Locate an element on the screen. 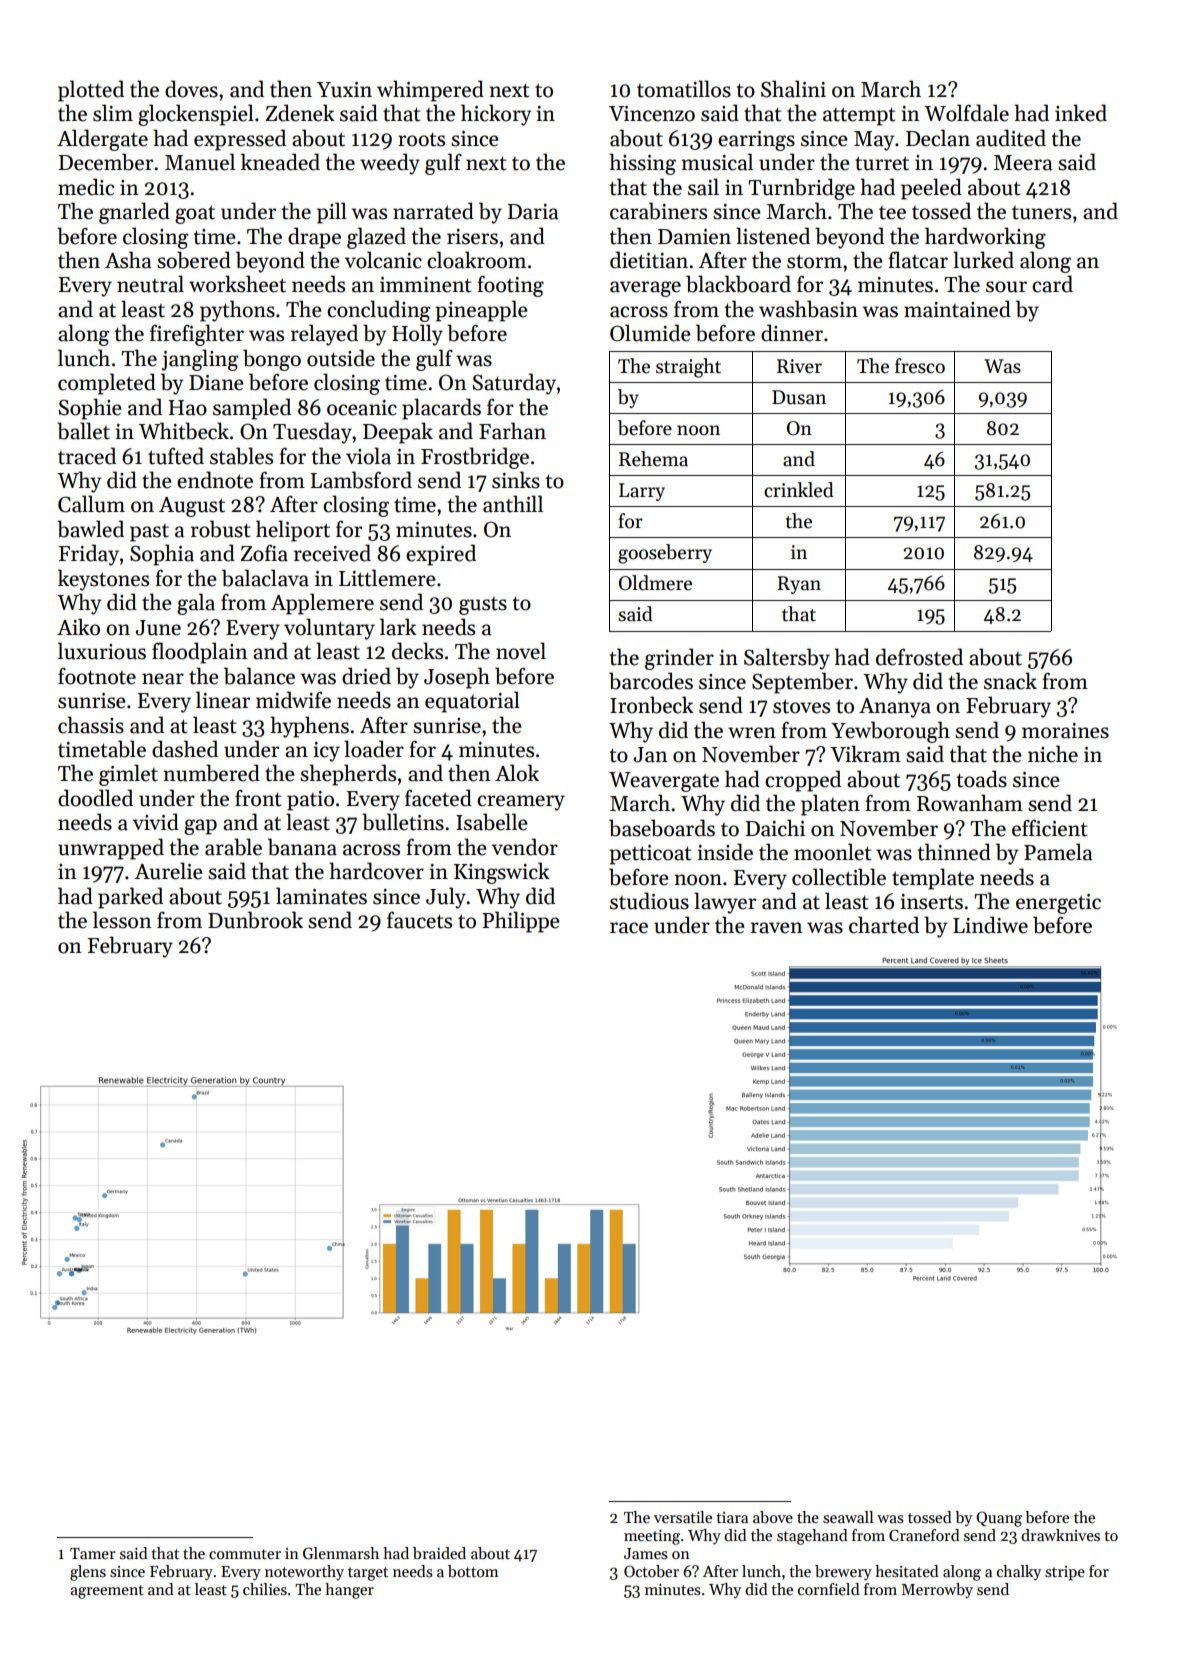  robust is located at coordinates (220, 529).
